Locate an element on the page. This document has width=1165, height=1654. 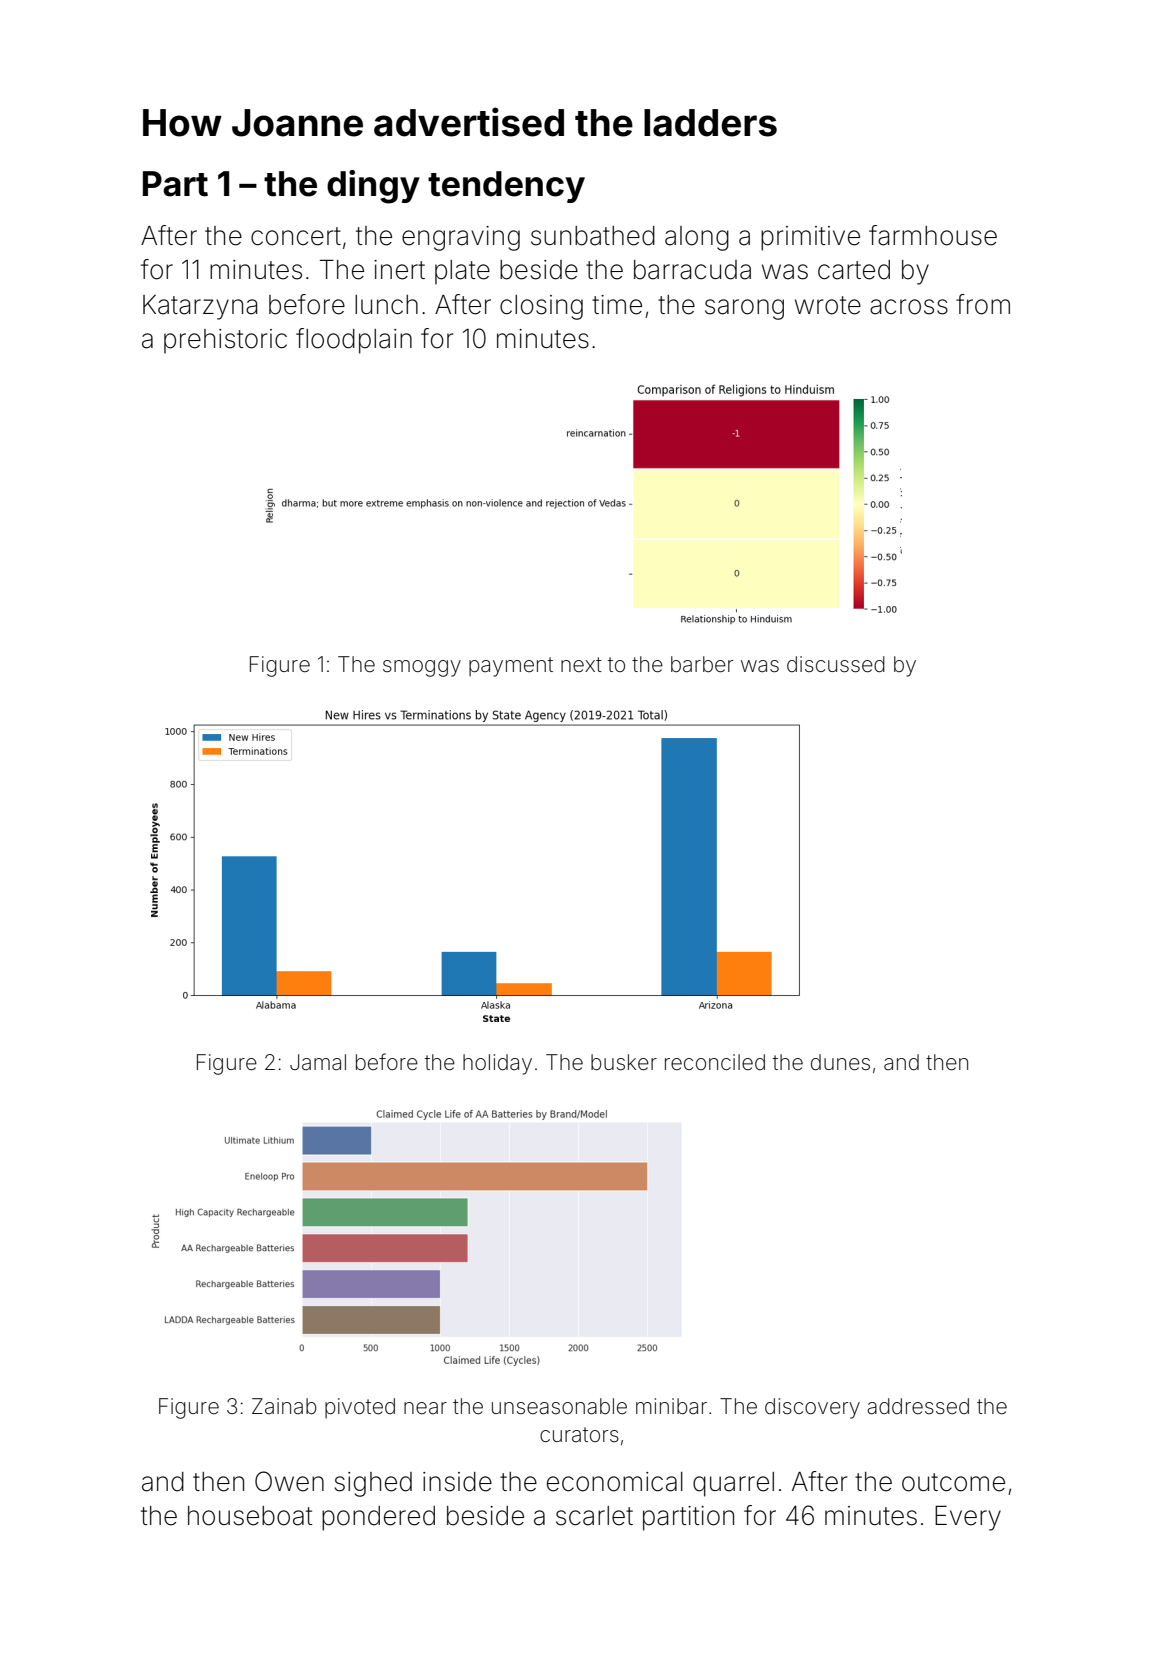
minibar is located at coordinates (671, 1406).
